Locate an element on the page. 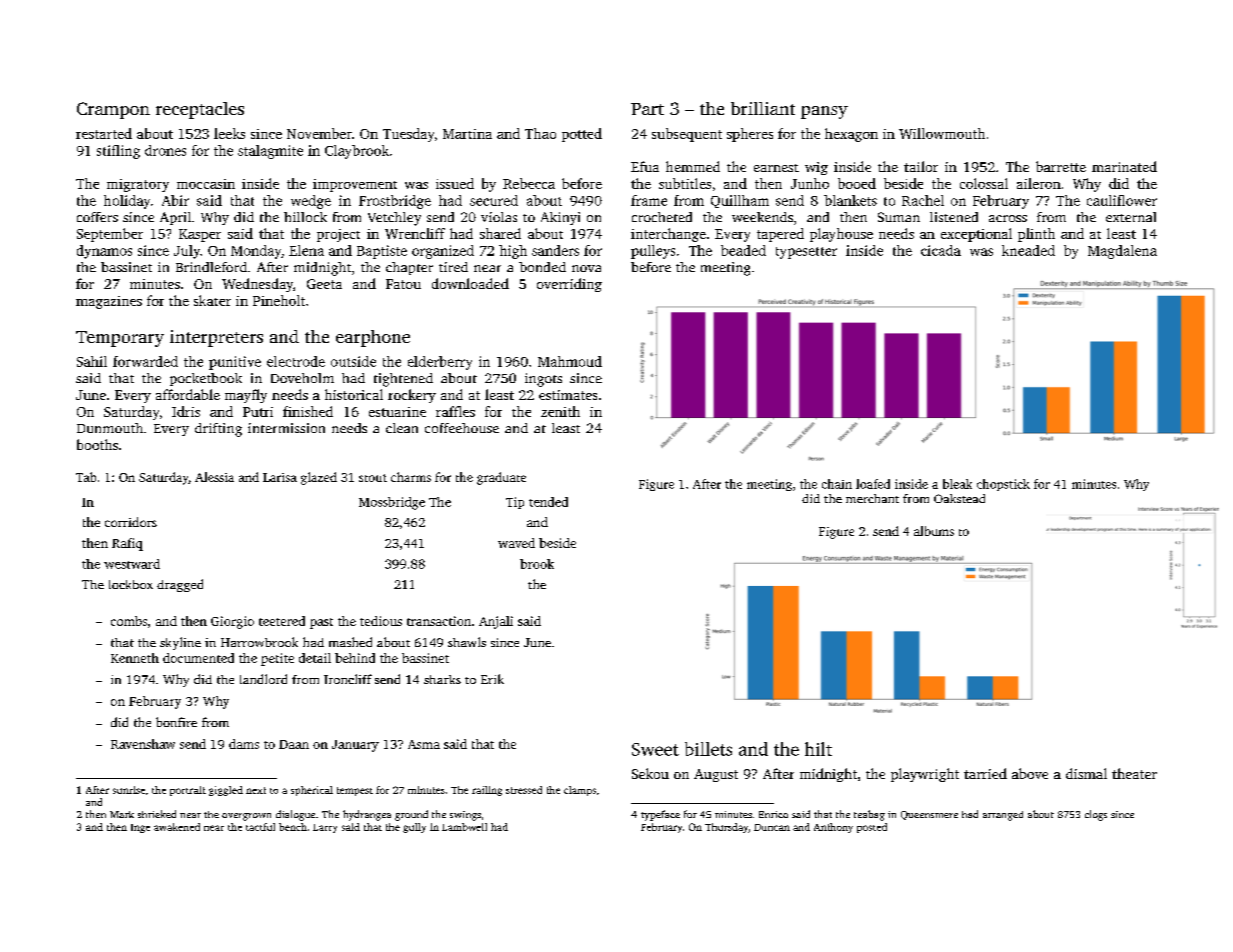  Idris is located at coordinates (186, 411).
